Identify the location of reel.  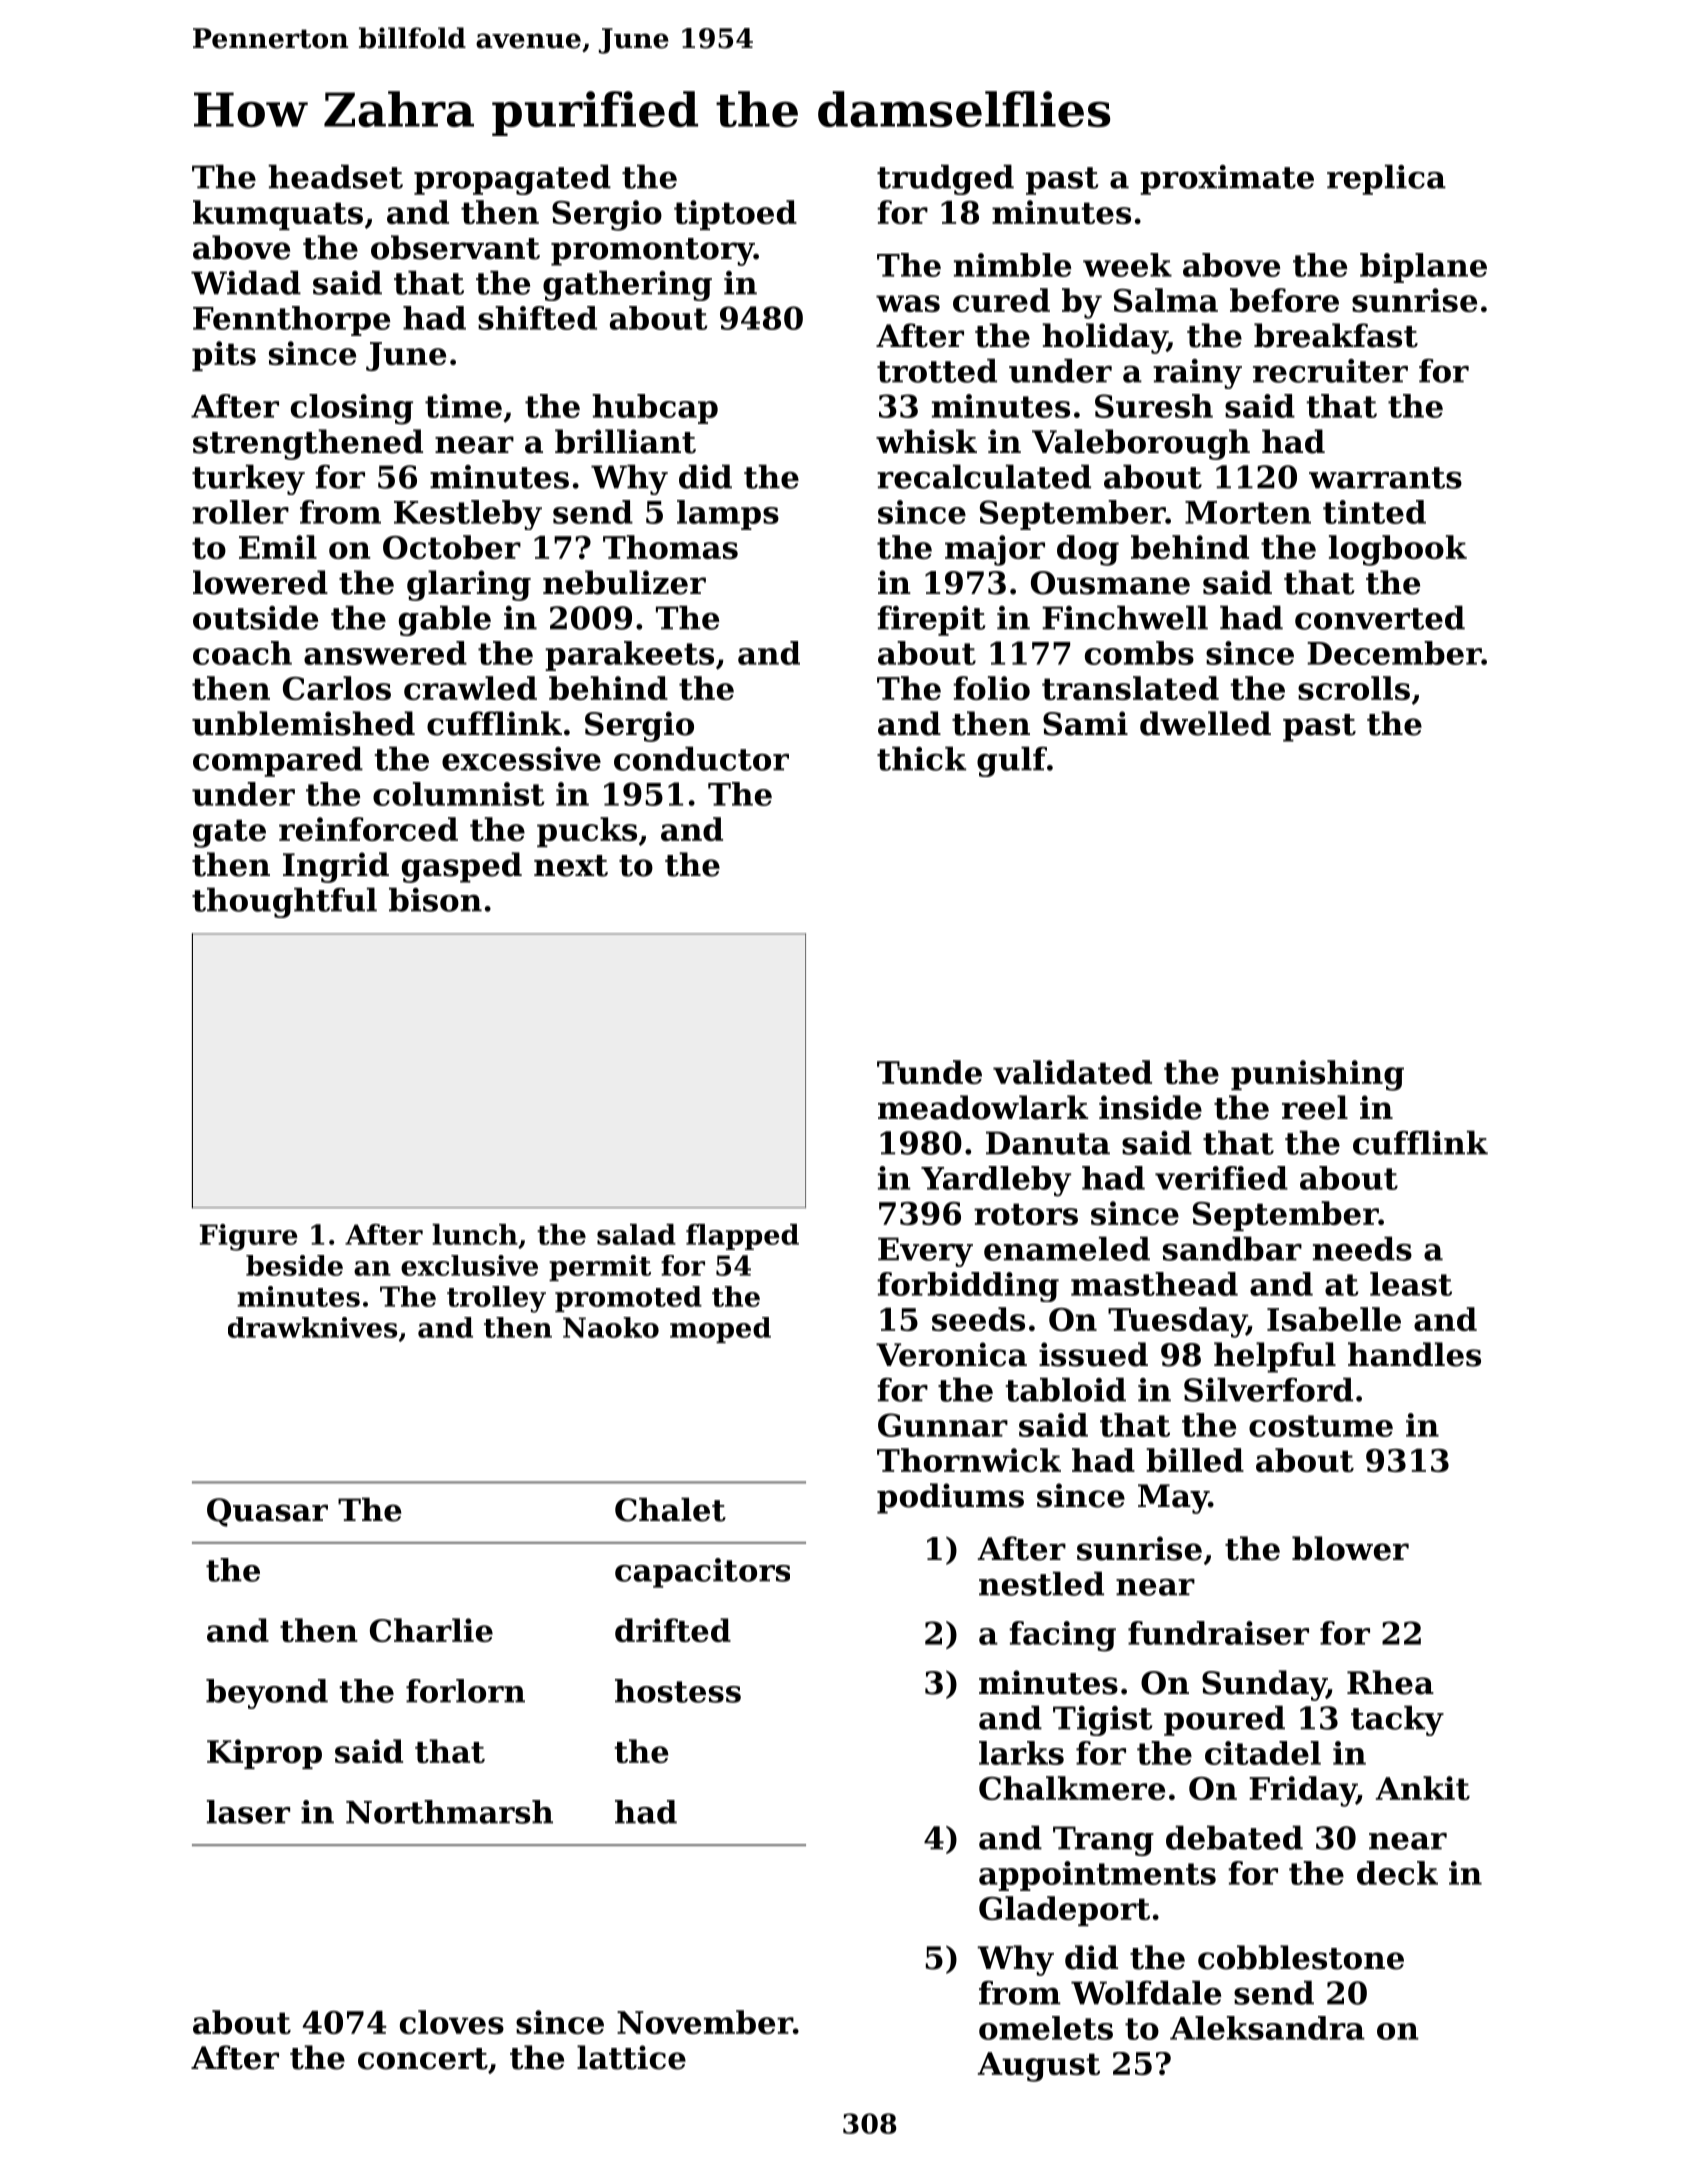
(1315, 1107).
